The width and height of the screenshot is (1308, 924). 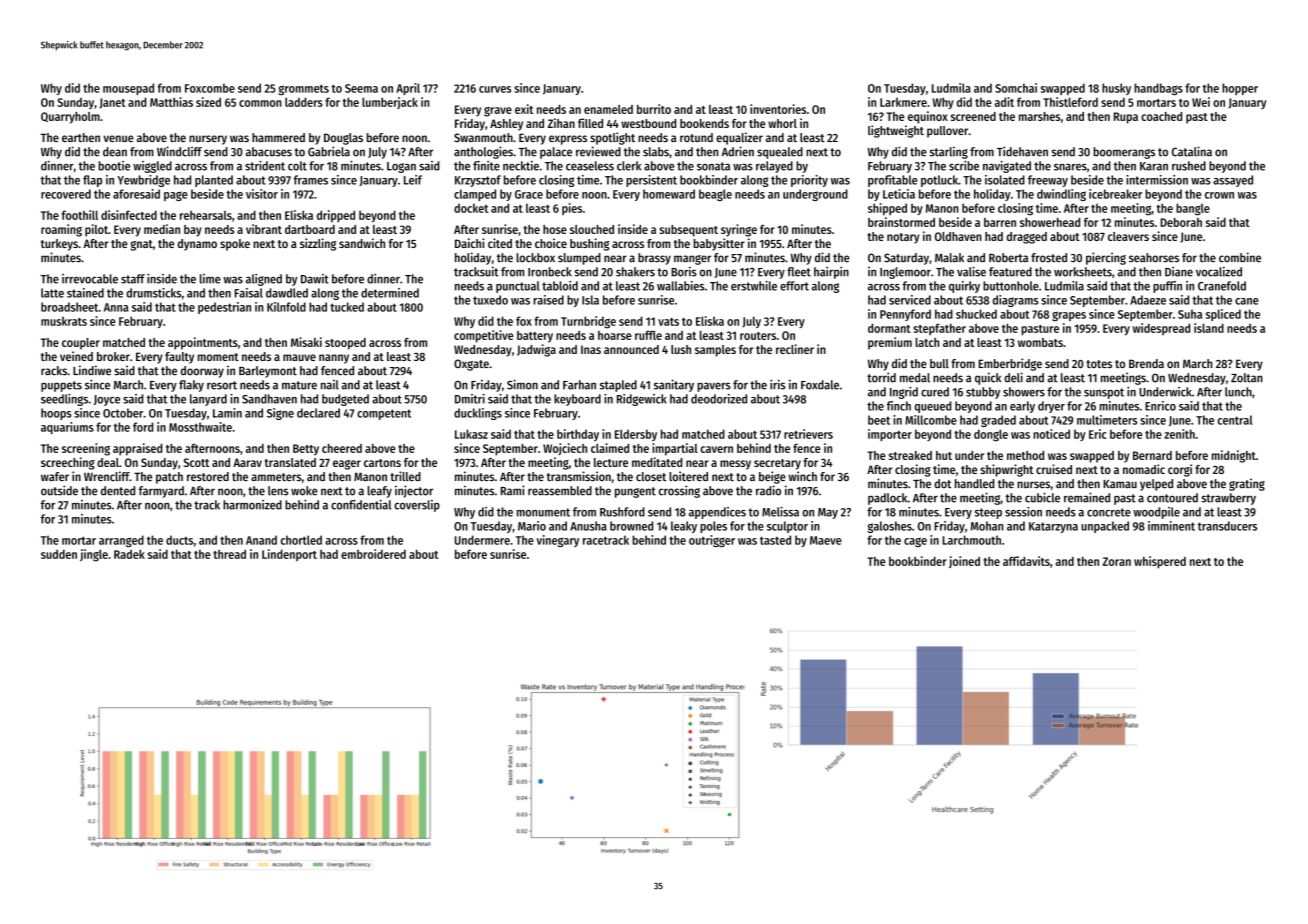 I want to click on curves, so click(x=495, y=89).
